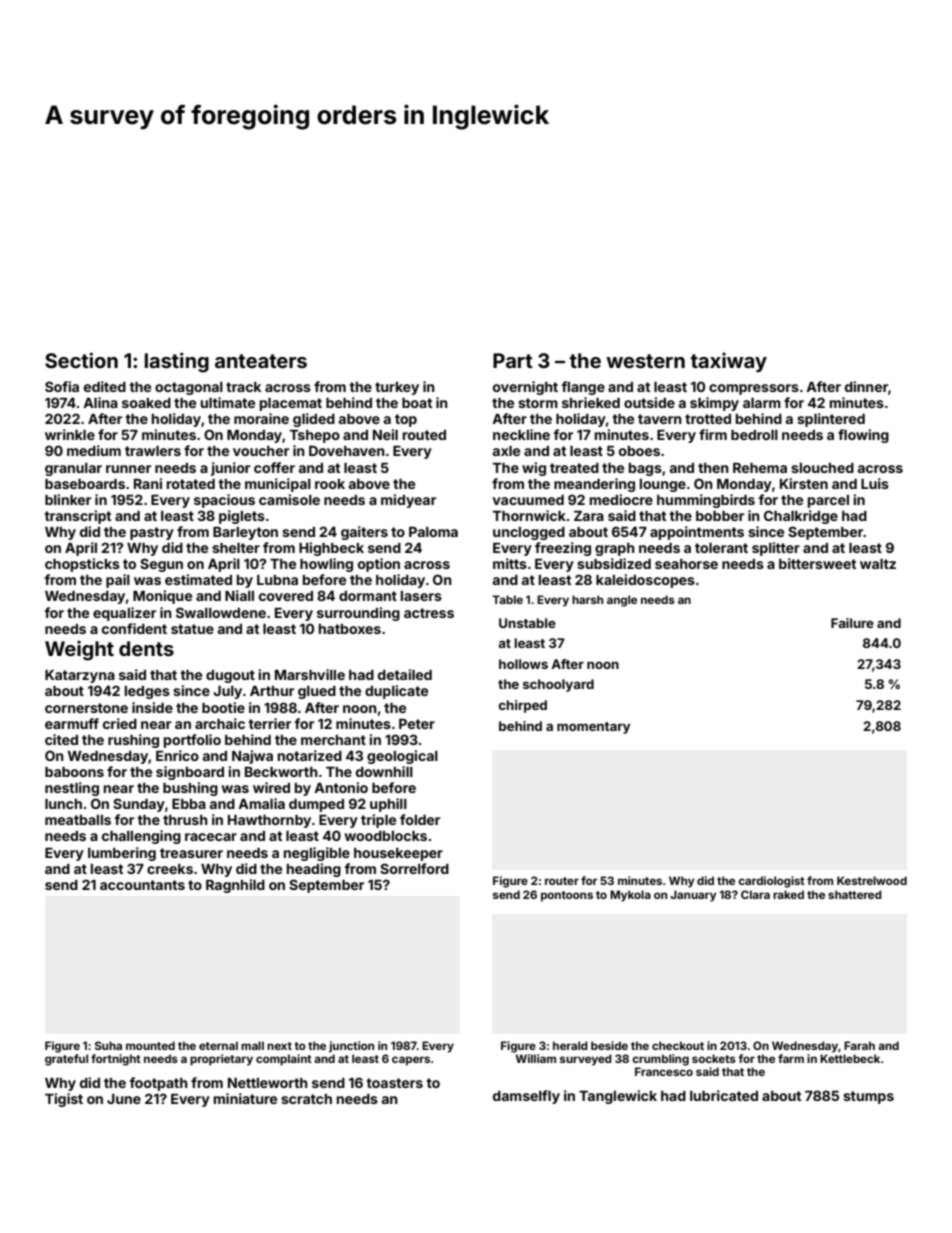 Image resolution: width=952 pixels, height=1233 pixels. Describe the element at coordinates (152, 533) in the image. I see `pastry` at that location.
